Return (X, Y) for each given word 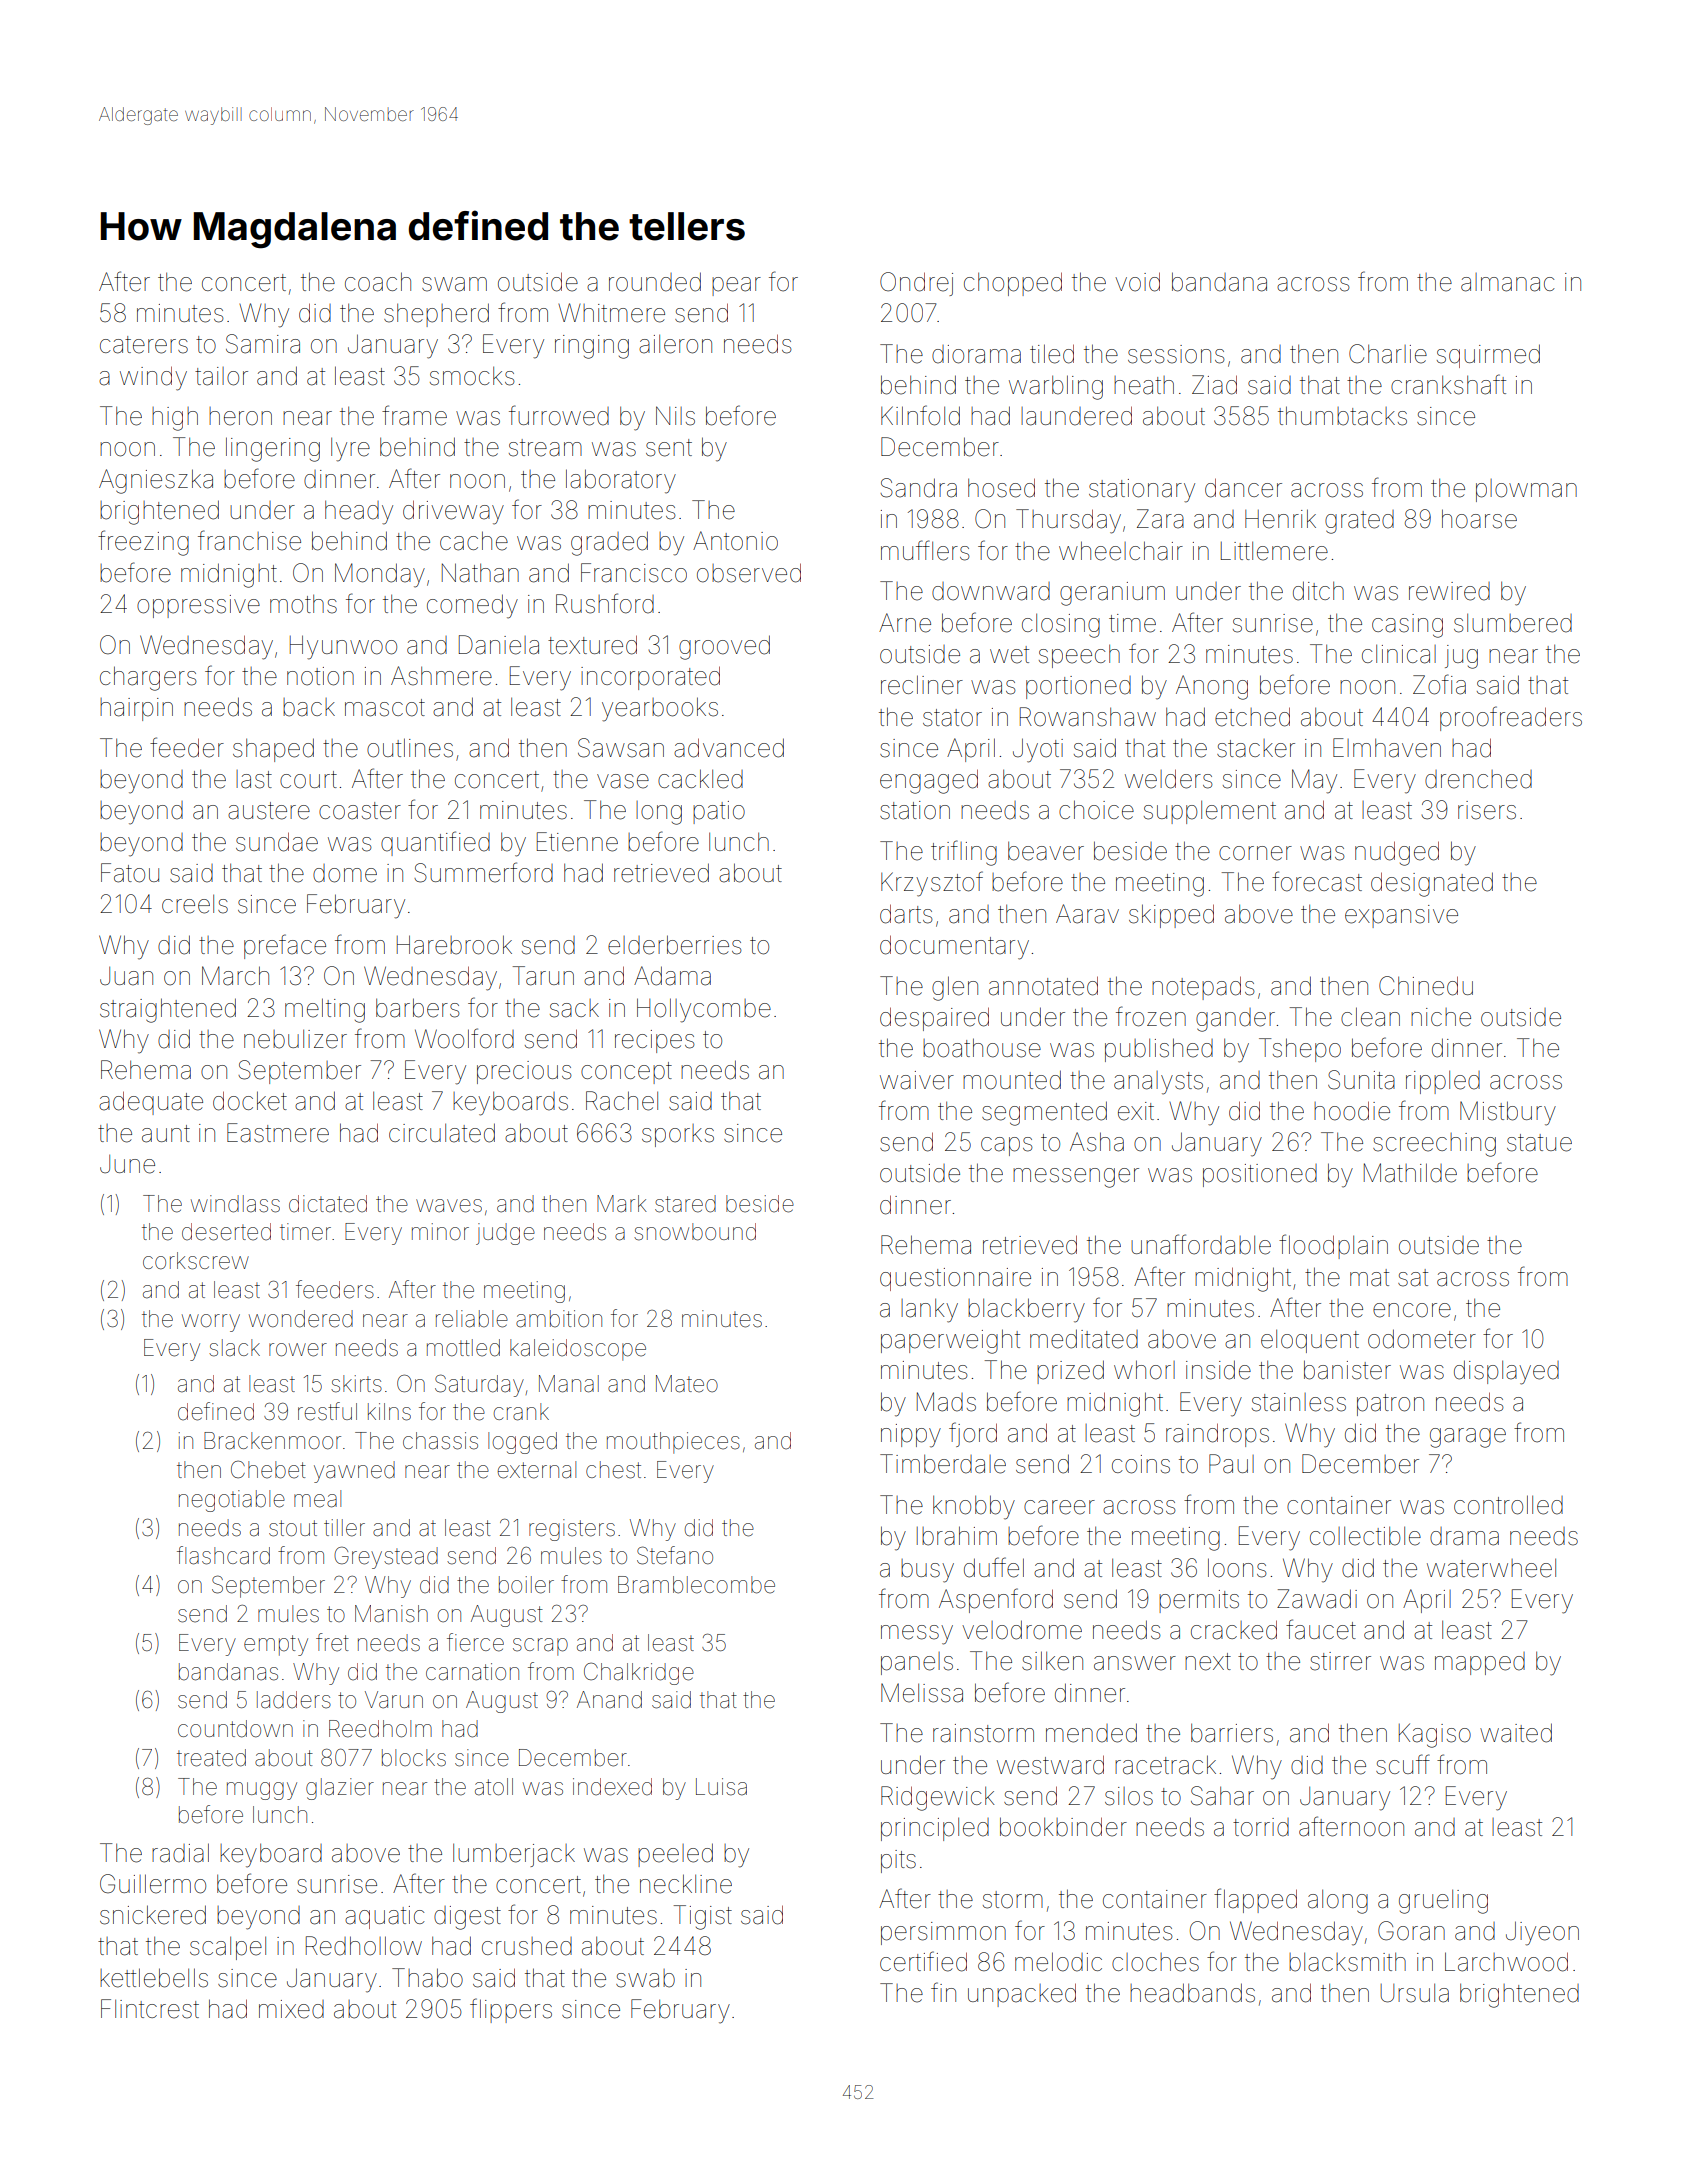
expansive (1401, 916)
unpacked (1022, 1995)
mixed (291, 2009)
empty (276, 1645)
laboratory (621, 481)
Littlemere (1274, 551)
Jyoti (1038, 750)
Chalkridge (639, 1674)
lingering (273, 449)
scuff (1403, 1764)
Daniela (499, 645)
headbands (1192, 1993)
